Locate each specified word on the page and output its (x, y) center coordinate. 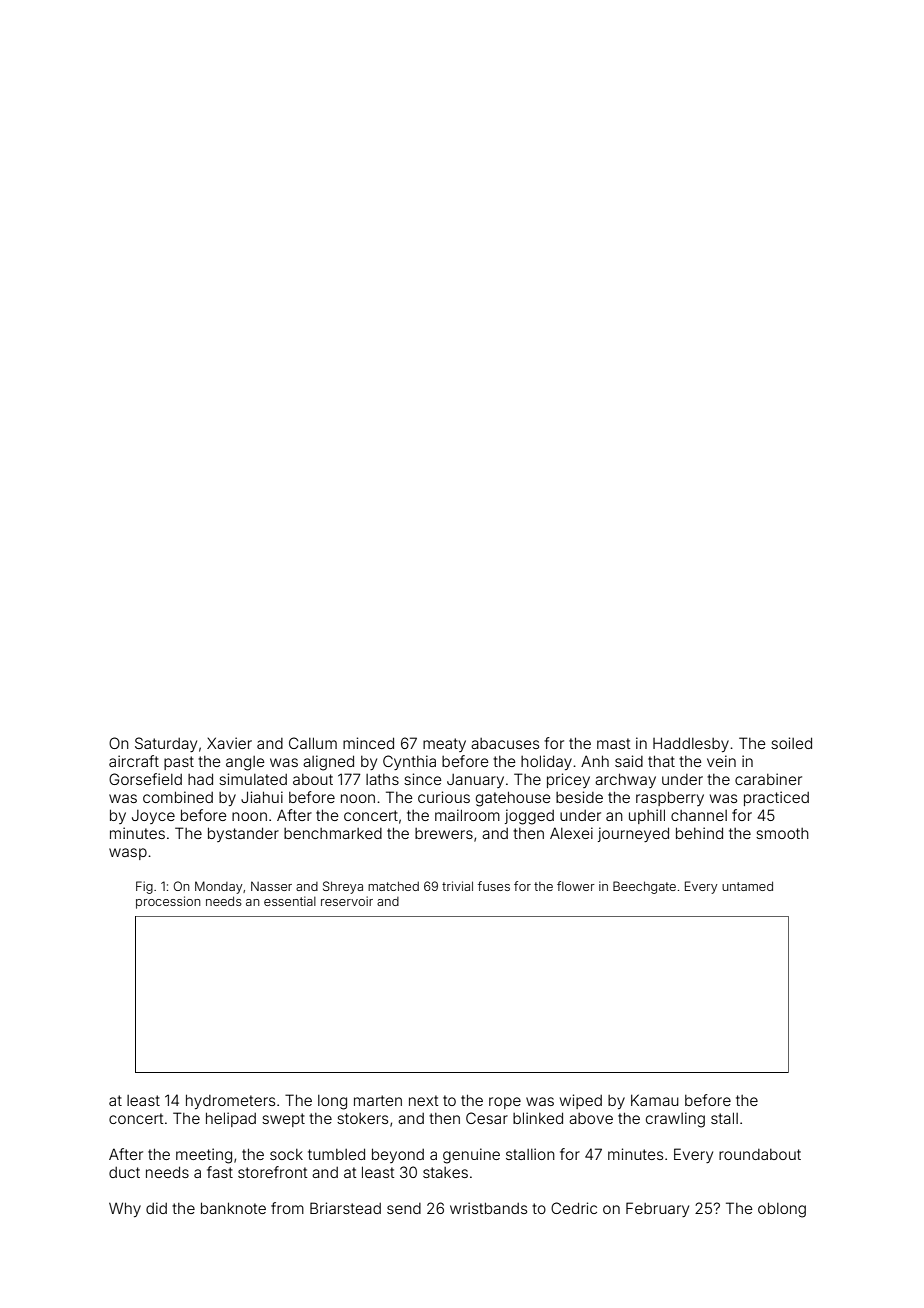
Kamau (655, 1100)
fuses (494, 886)
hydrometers (230, 1101)
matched (393, 886)
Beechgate (644, 887)
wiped (581, 1101)
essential (290, 901)
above (591, 1118)
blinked (538, 1118)
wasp (128, 854)
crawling (675, 1120)
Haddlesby (691, 744)
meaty (444, 745)
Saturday (166, 744)
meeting (204, 1156)
